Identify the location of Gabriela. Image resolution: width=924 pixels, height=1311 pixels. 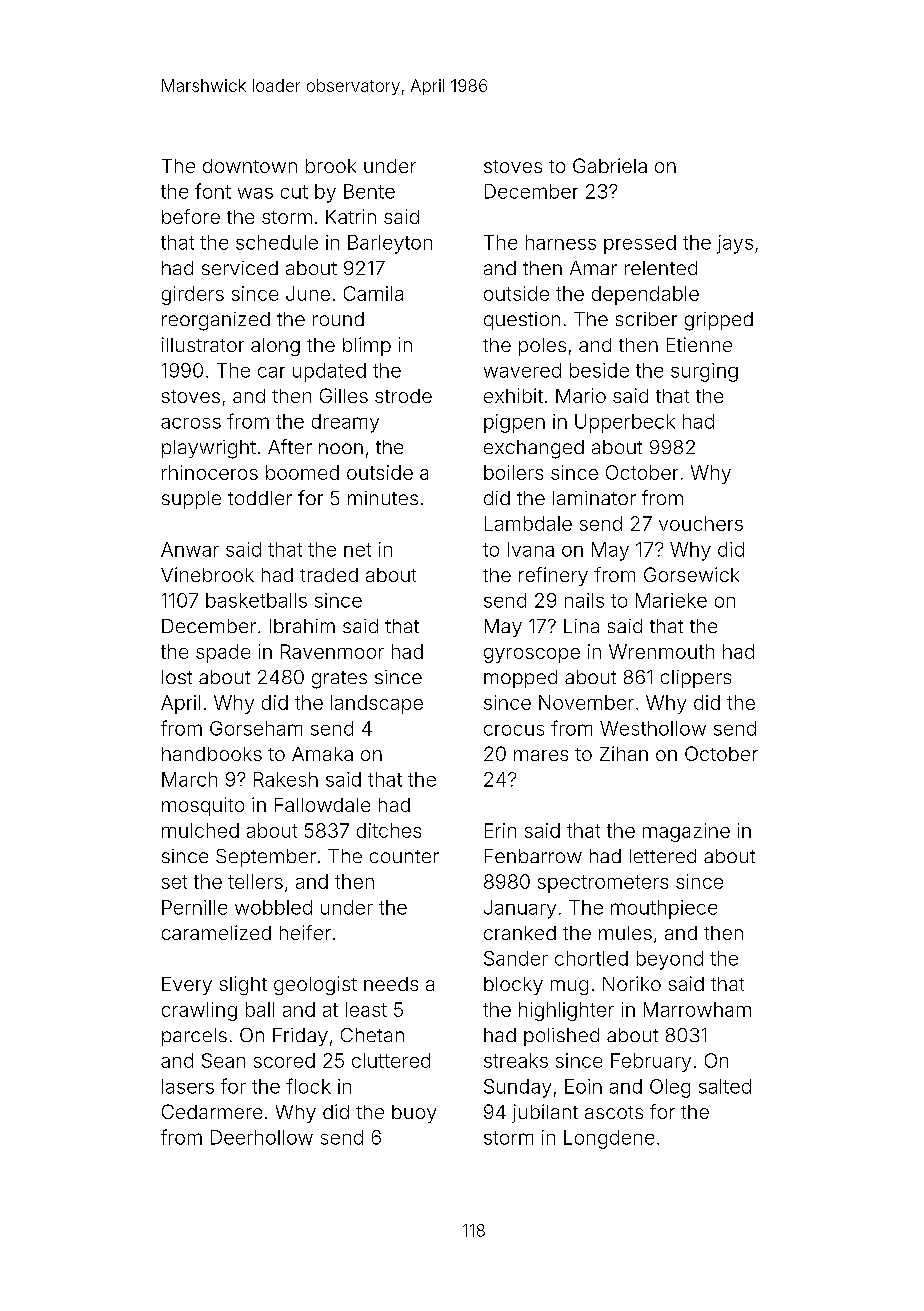
(610, 165).
